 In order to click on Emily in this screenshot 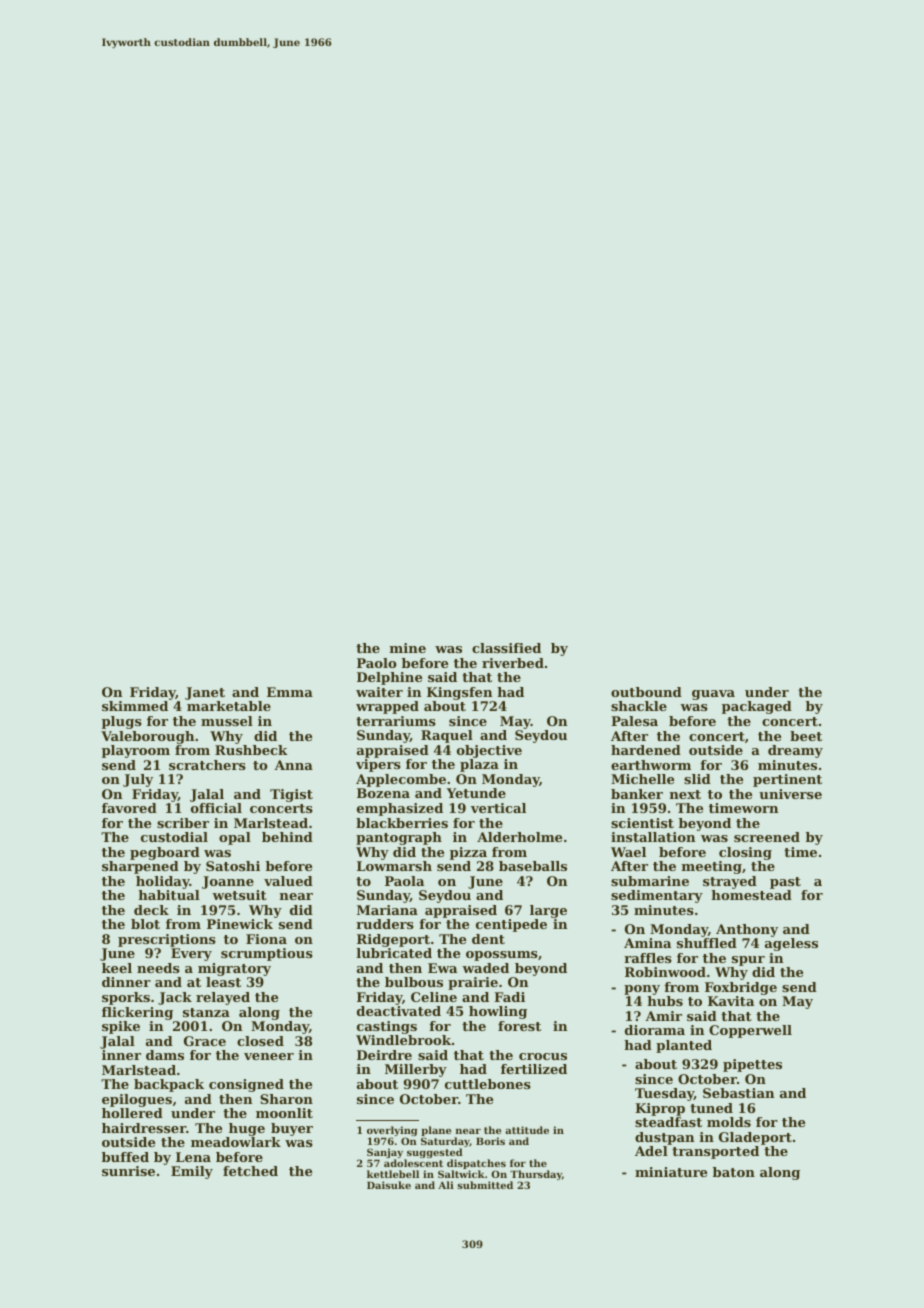, I will do `click(192, 1172)`.
